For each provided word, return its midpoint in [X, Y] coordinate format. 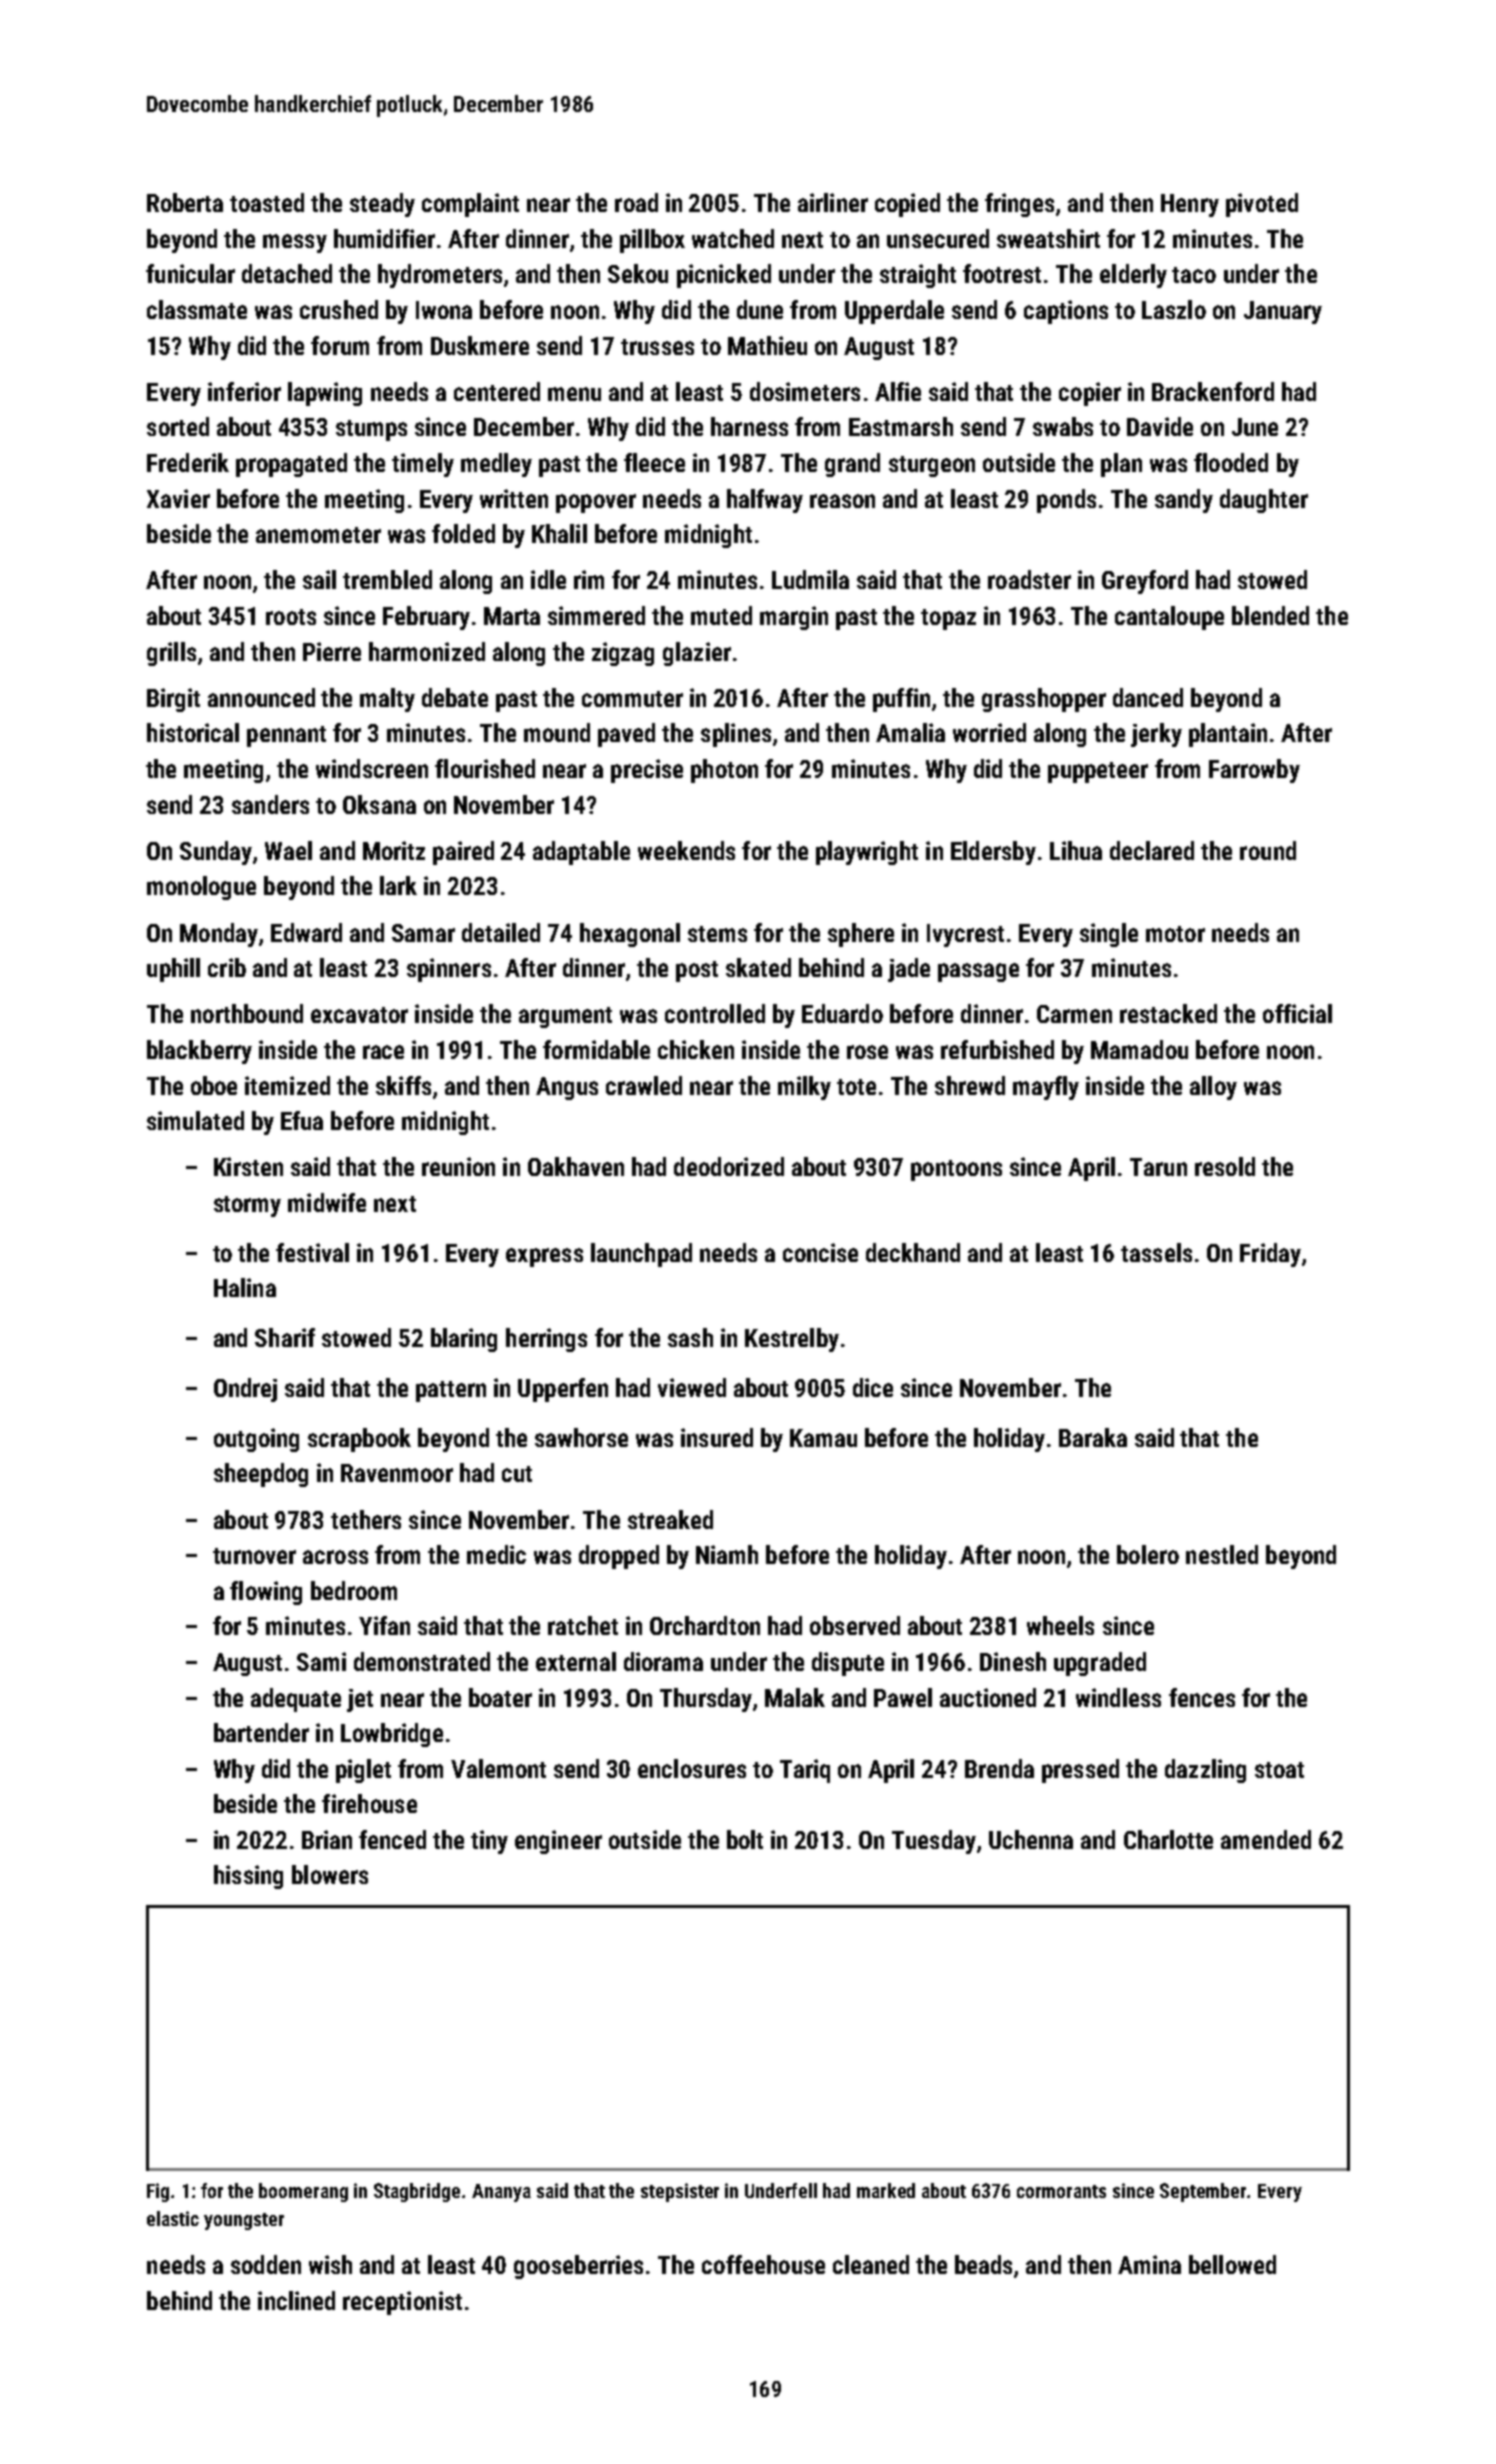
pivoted [1262, 205]
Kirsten [248, 1166]
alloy [1213, 1088]
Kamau [823, 1438]
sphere [861, 935]
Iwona [444, 310]
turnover [254, 1556]
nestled [1222, 1554]
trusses [657, 347]
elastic [173, 2218]
